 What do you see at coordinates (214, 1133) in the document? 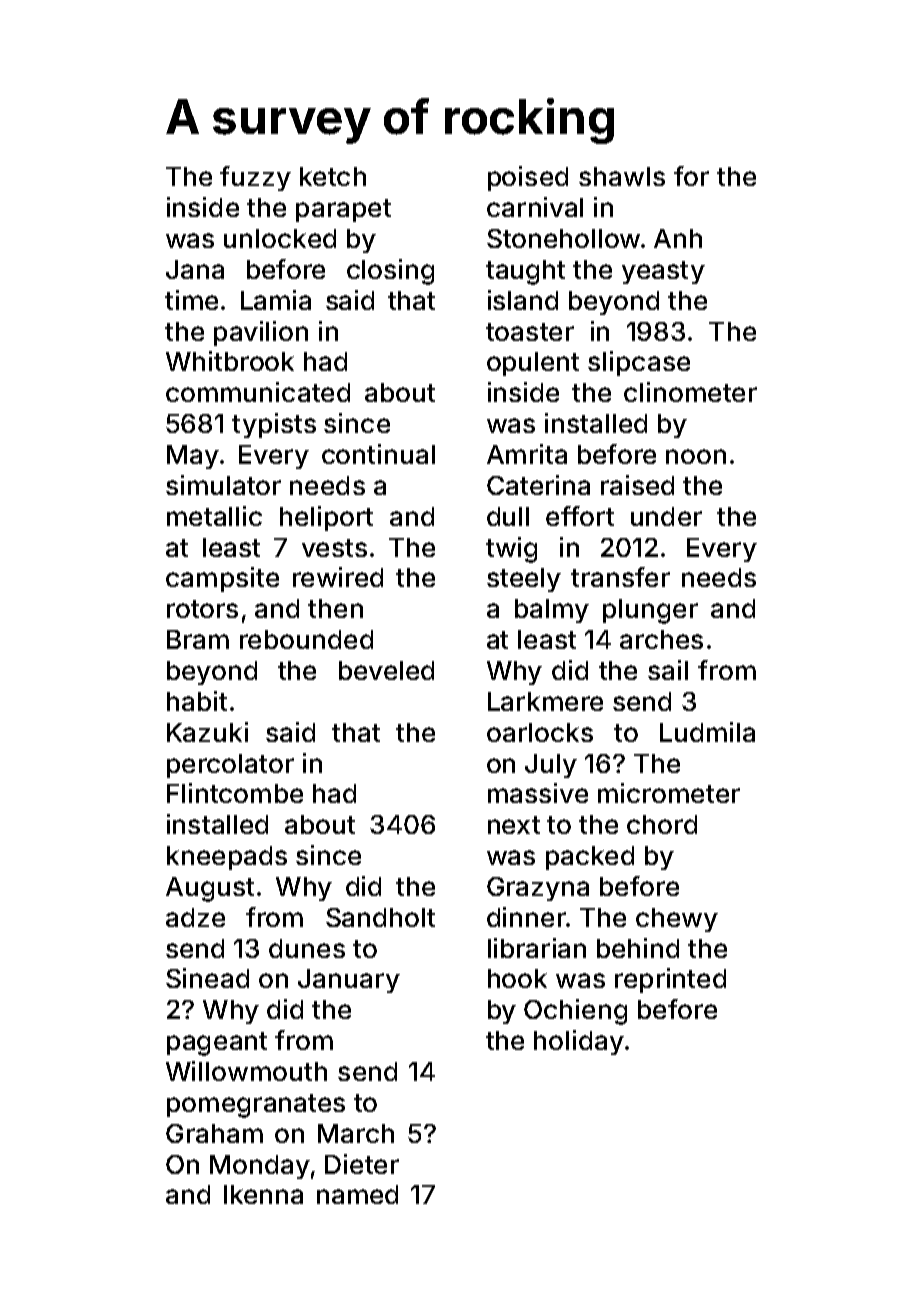
I see `Graham` at bounding box center [214, 1133].
